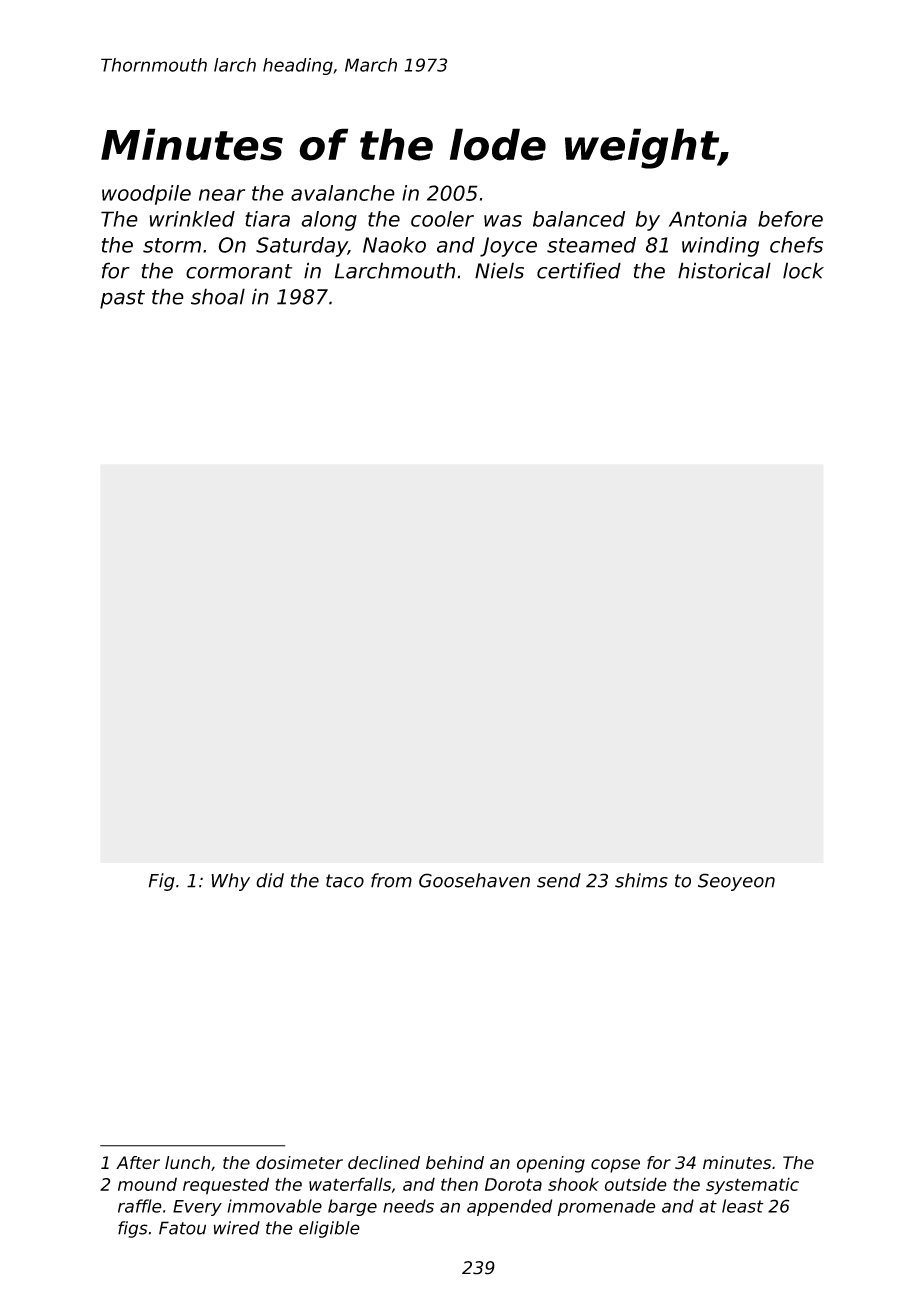 The width and height of the screenshot is (924, 1314). I want to click on Seoyeon, so click(736, 882).
